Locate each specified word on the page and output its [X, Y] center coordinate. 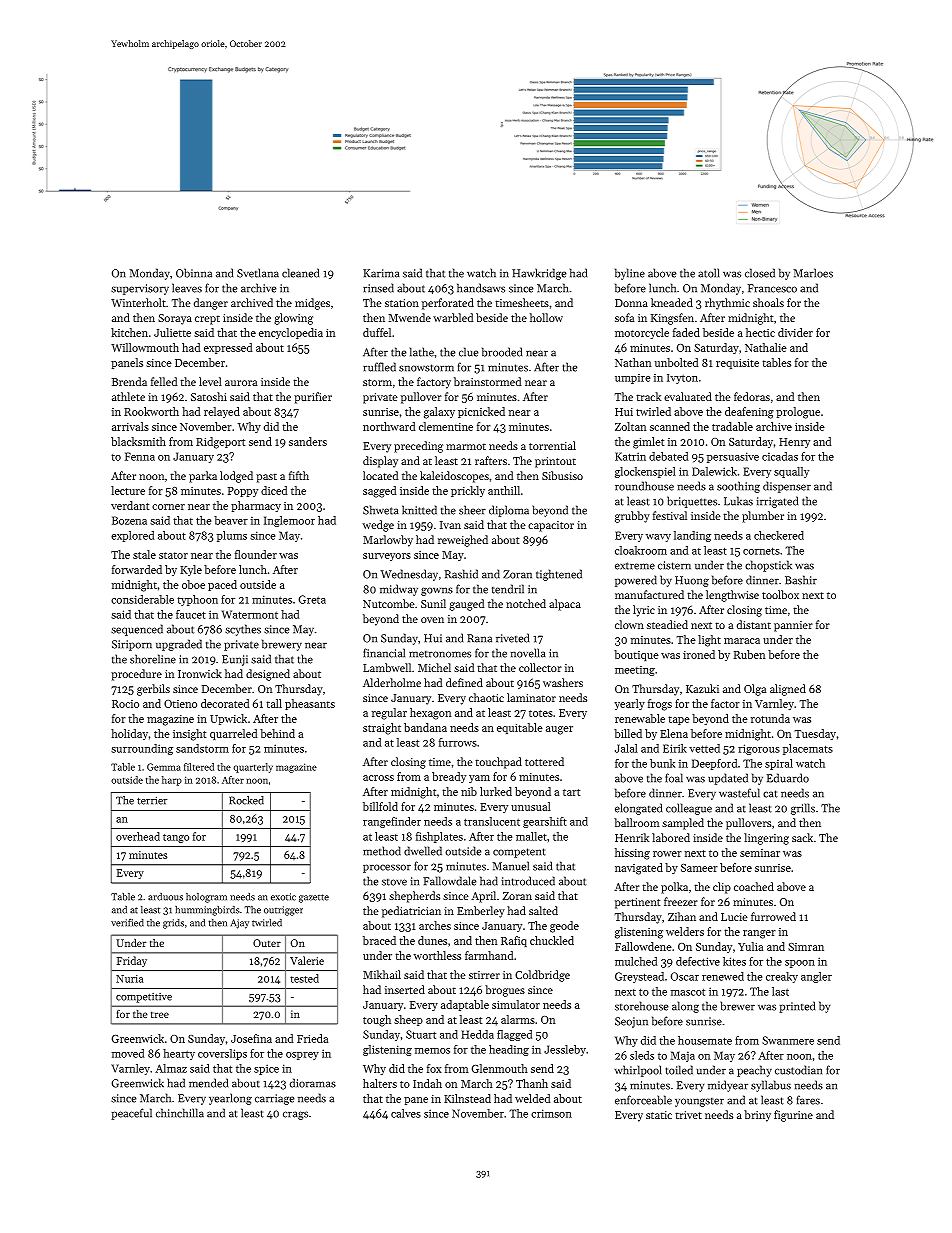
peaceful [131, 1114]
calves [406, 1113]
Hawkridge [539, 274]
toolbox [780, 594]
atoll [709, 273]
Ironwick [200, 673]
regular [389, 714]
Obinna [194, 273]
